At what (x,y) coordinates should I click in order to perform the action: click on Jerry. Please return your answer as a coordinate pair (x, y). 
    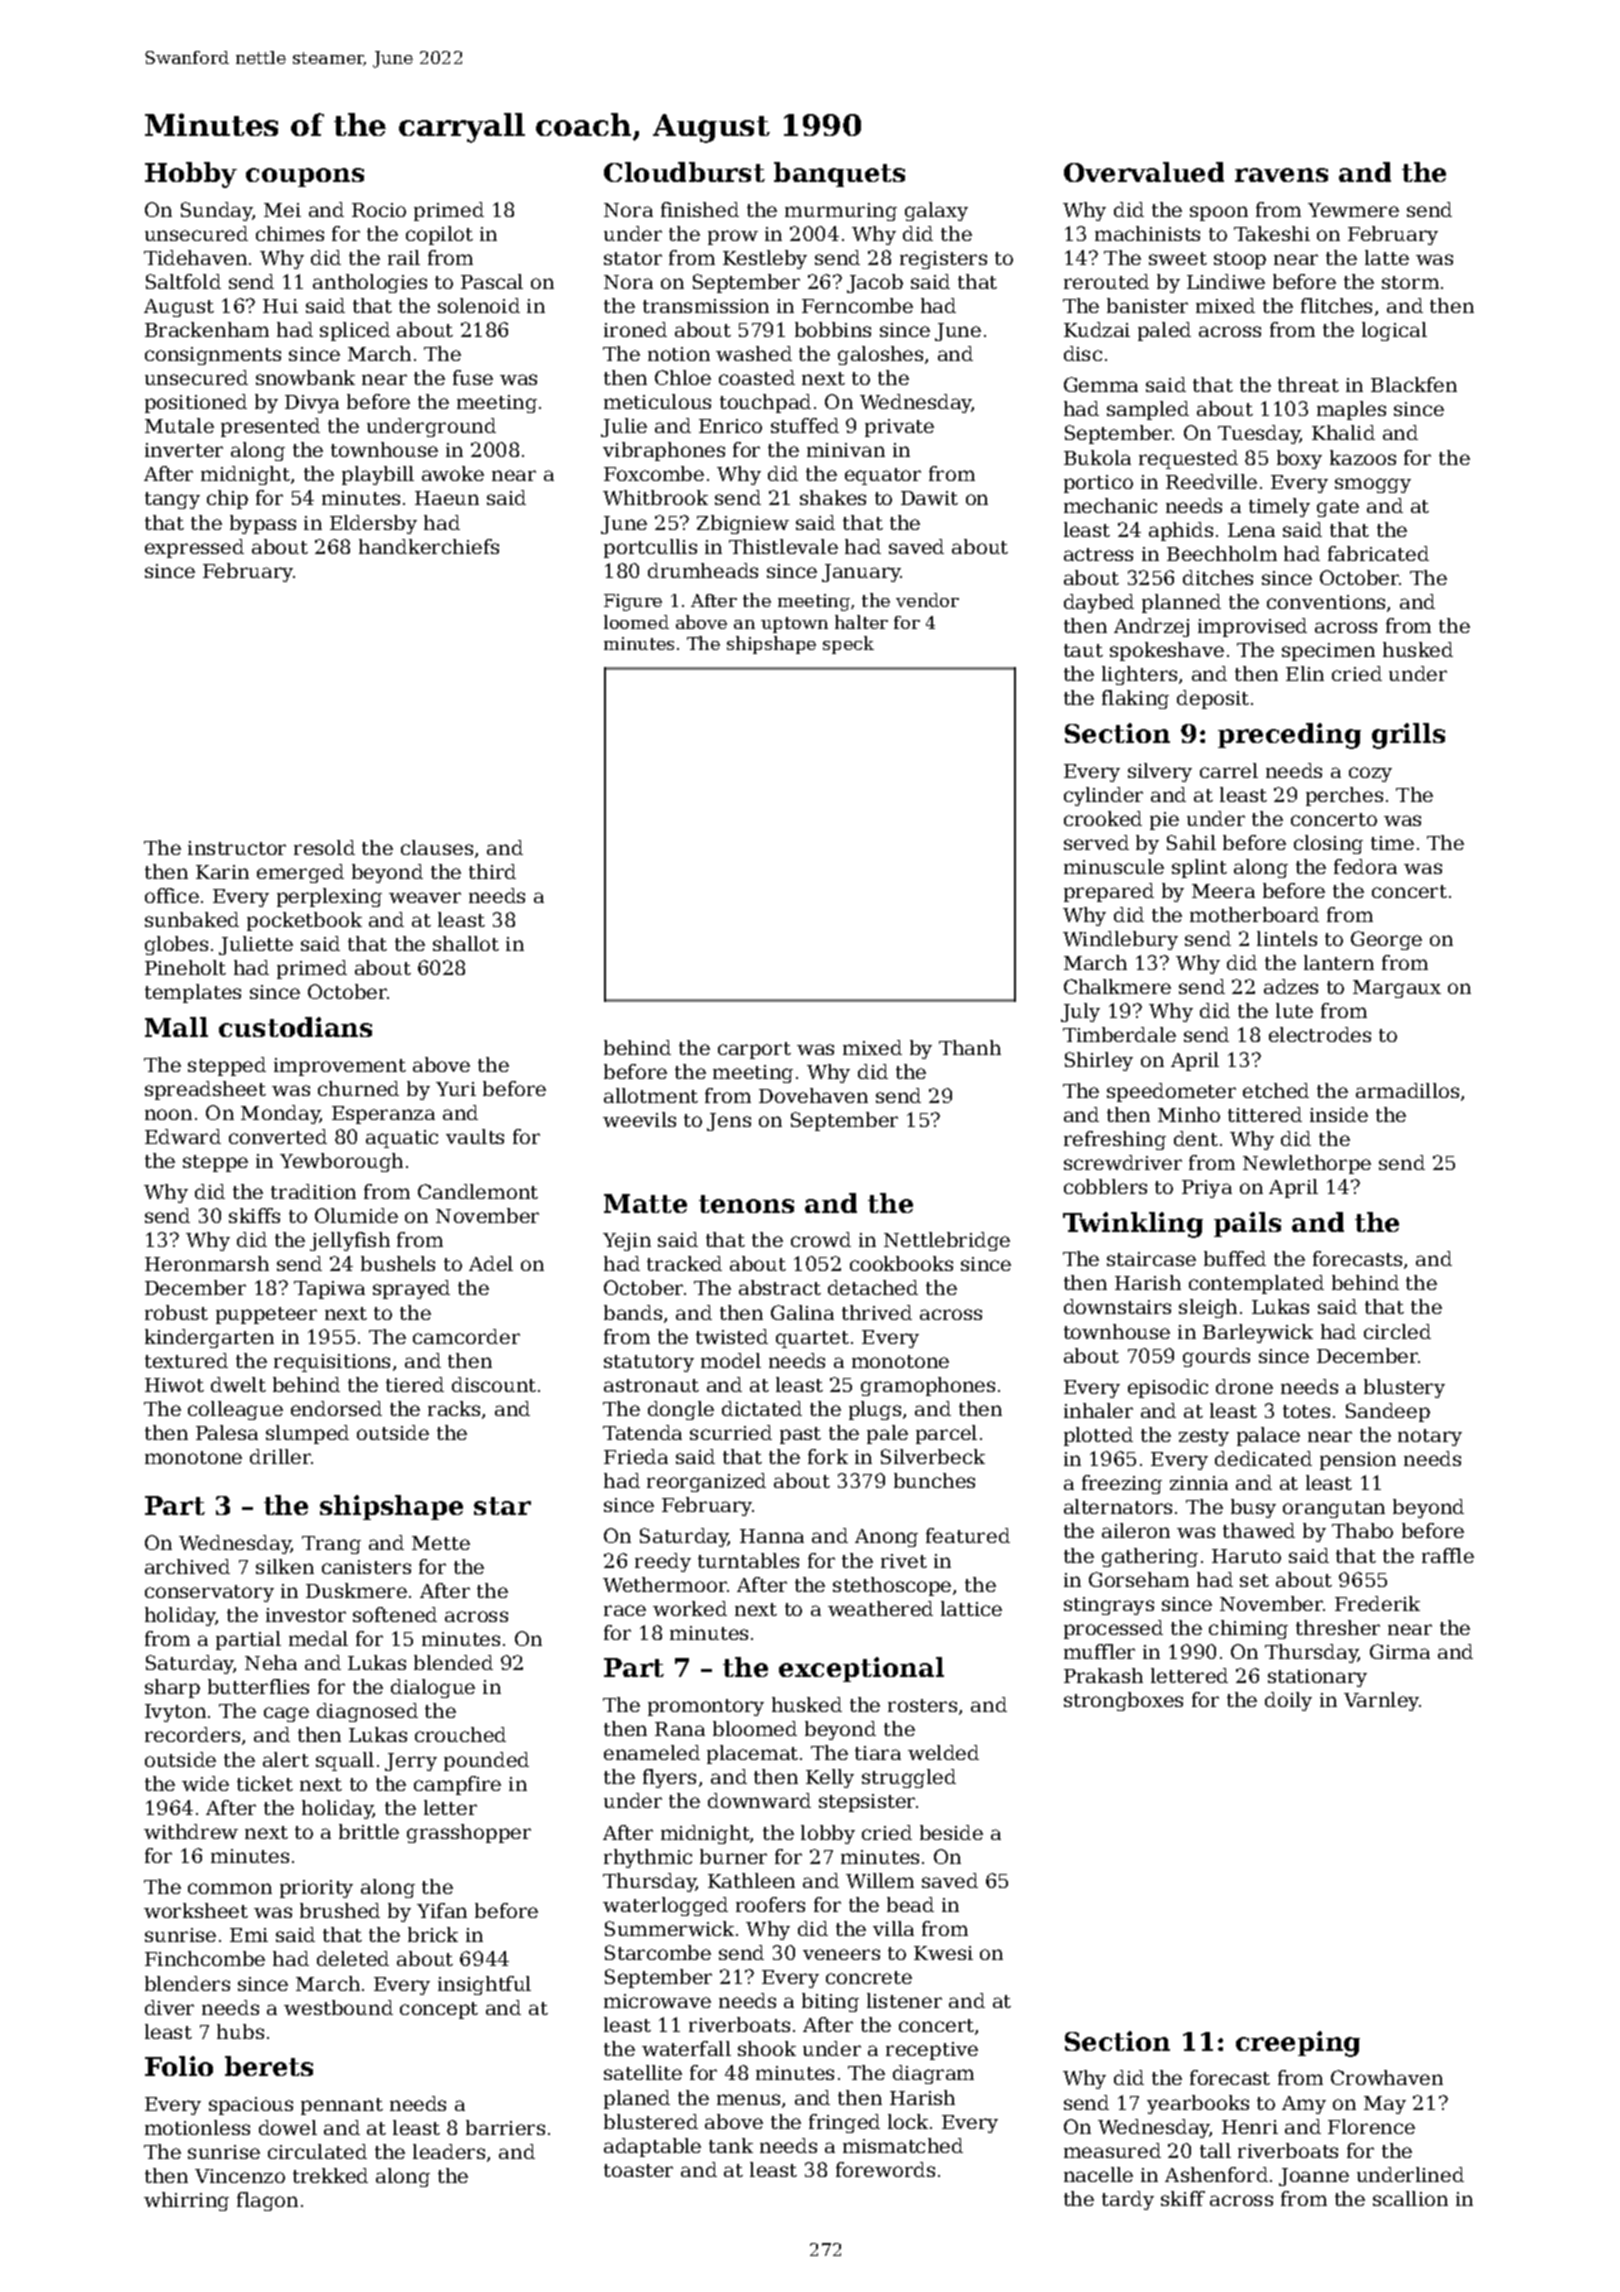
    Looking at the image, I should click on (411, 1762).
